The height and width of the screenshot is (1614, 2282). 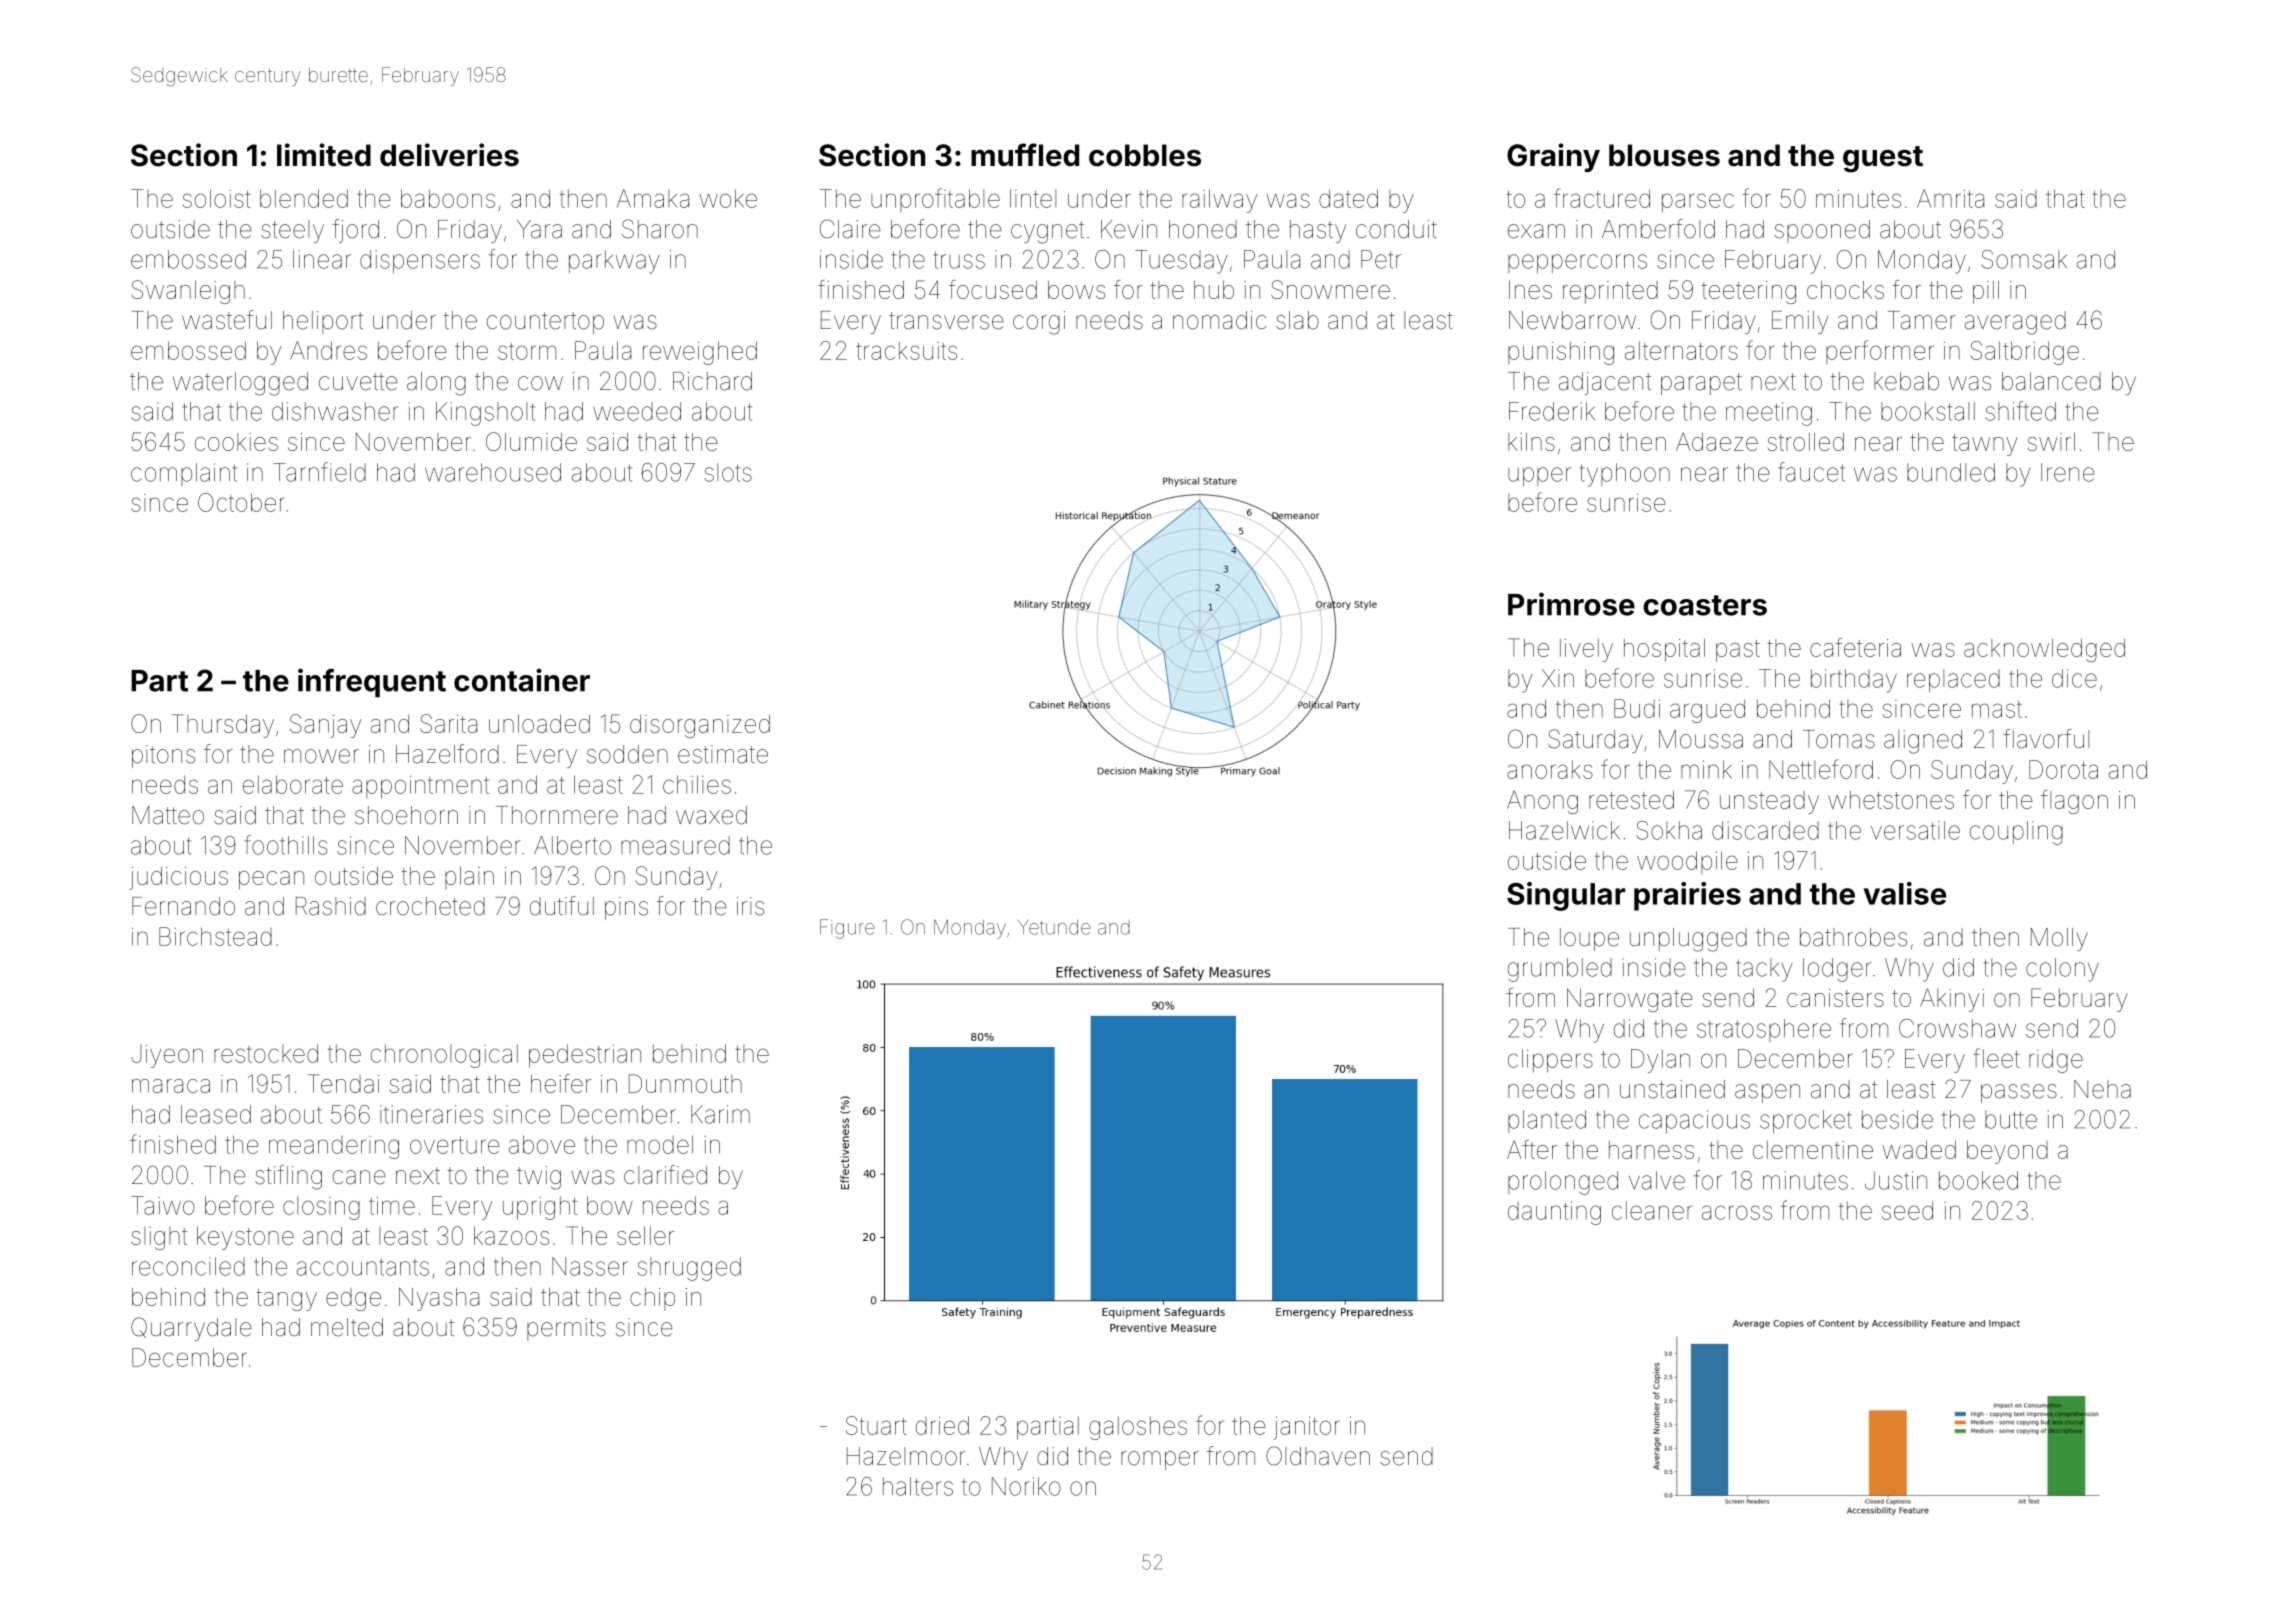 I want to click on limited, so click(x=324, y=155).
